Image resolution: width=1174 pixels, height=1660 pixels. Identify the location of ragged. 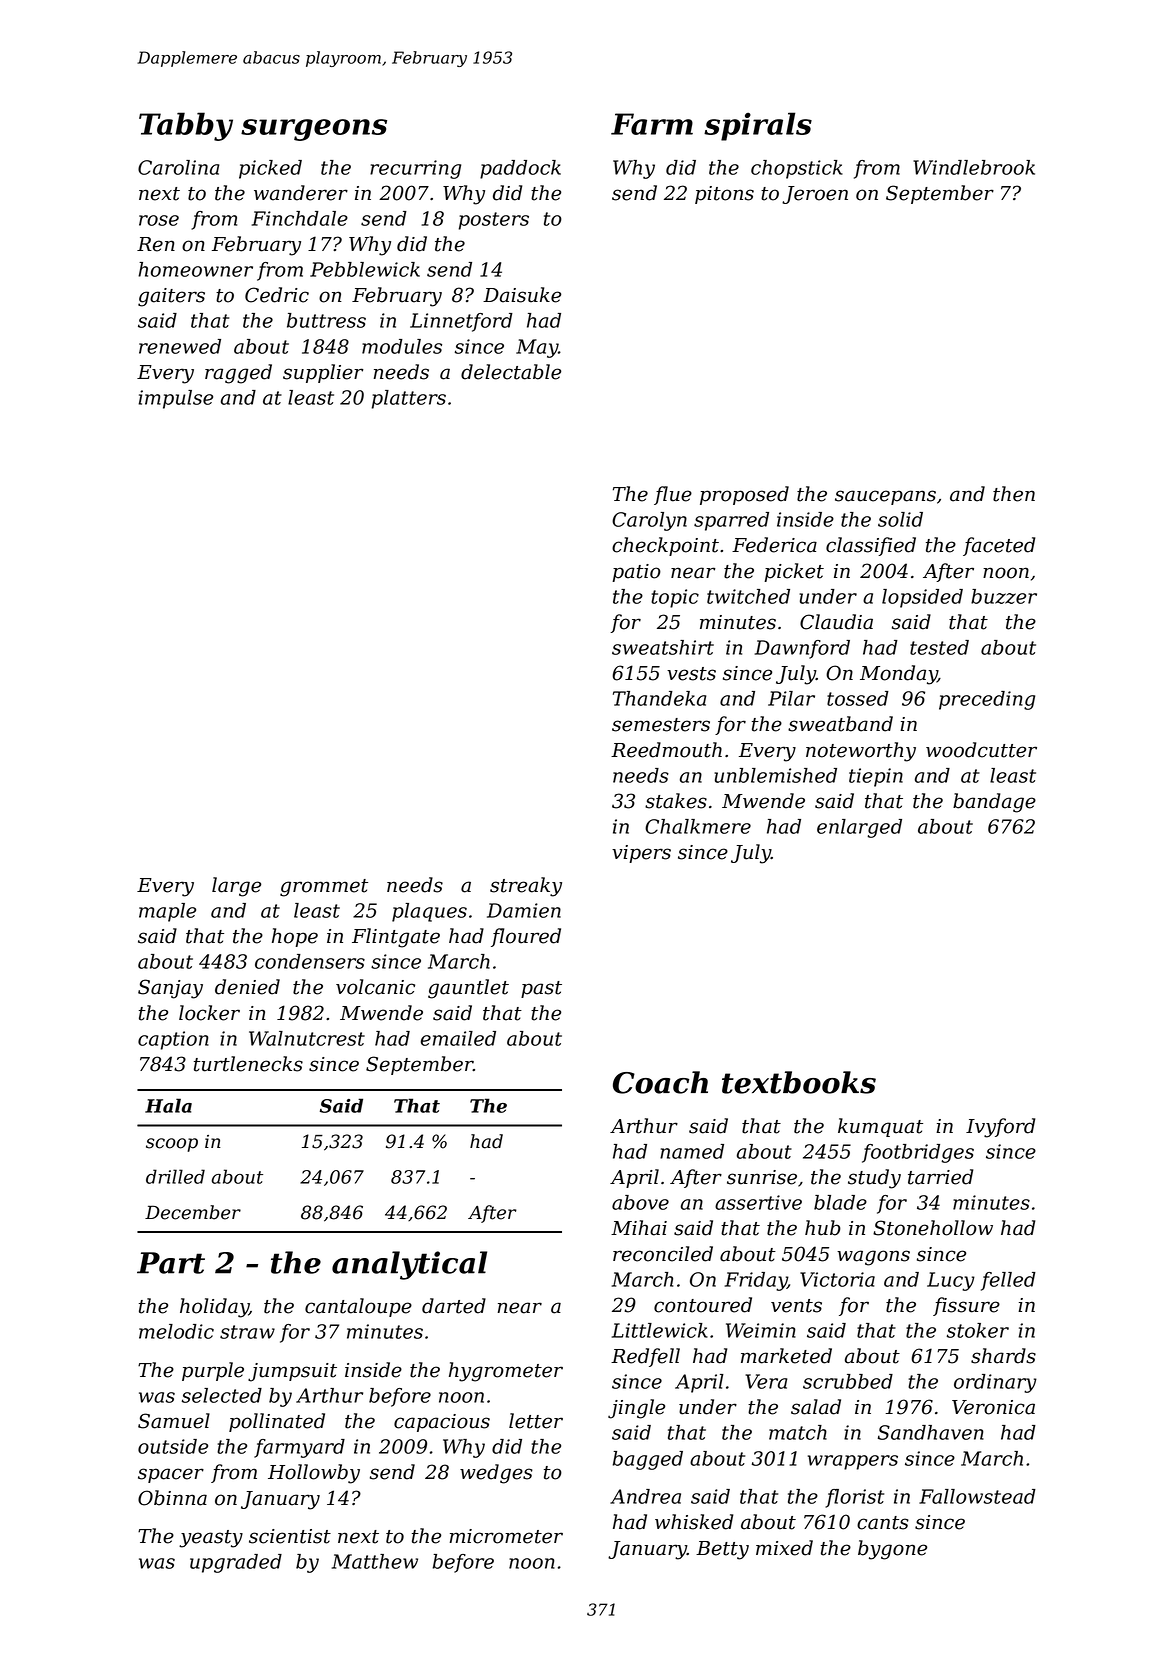
(238, 374).
